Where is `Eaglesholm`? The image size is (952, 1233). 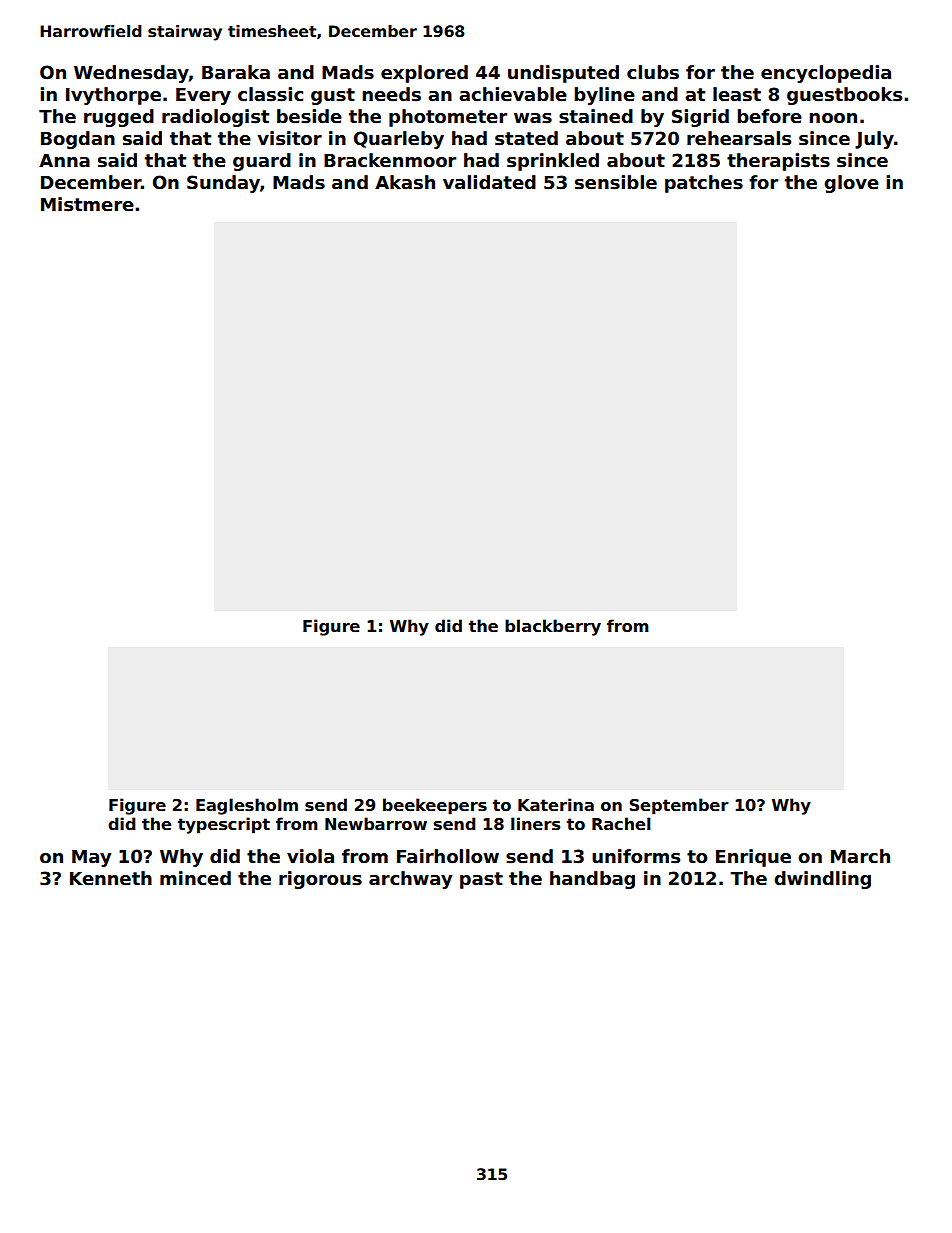
Eaglesholm is located at coordinates (247, 806).
